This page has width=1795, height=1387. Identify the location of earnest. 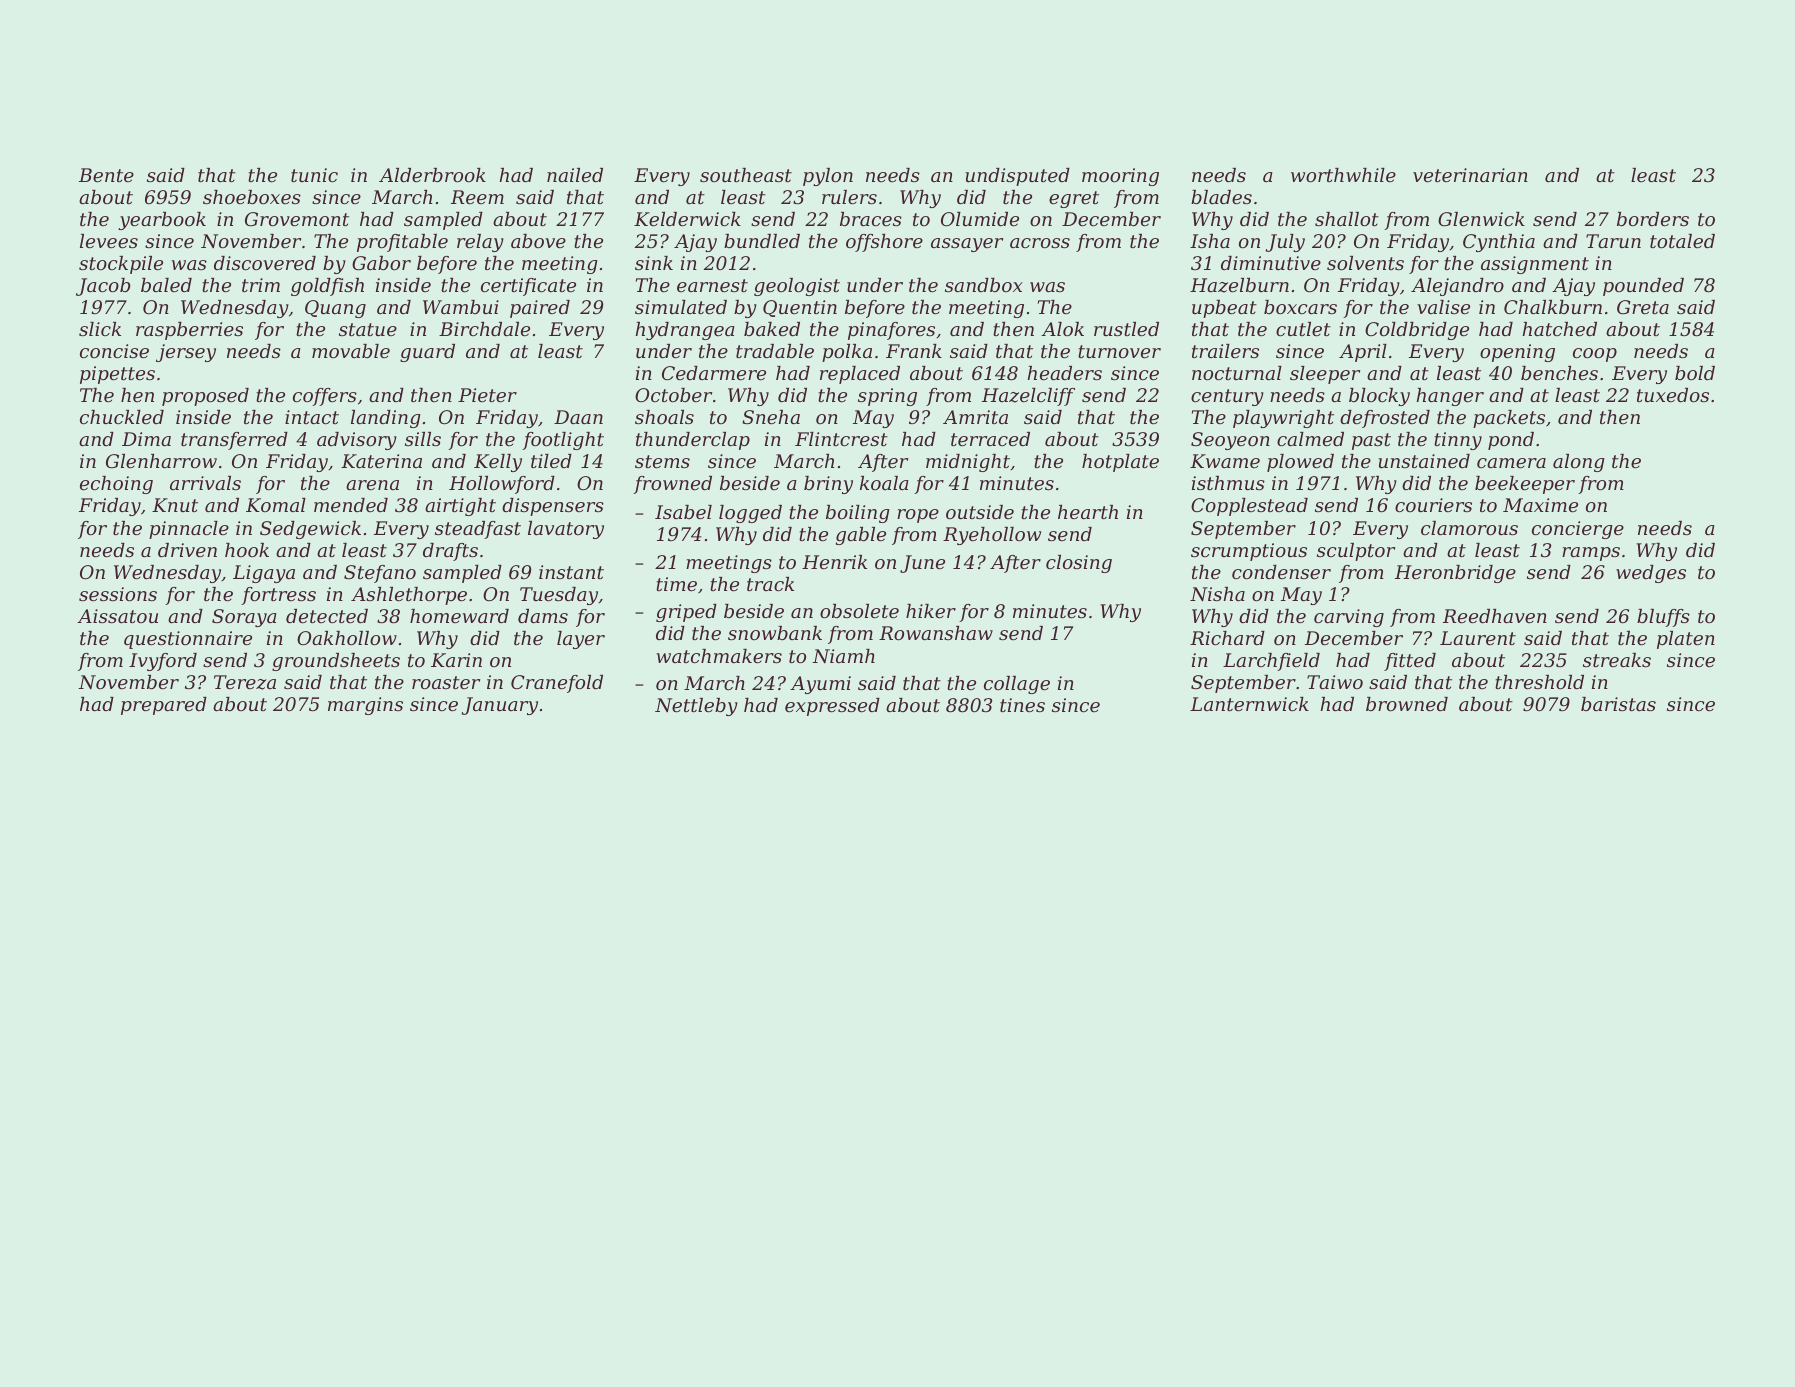
(712, 285).
